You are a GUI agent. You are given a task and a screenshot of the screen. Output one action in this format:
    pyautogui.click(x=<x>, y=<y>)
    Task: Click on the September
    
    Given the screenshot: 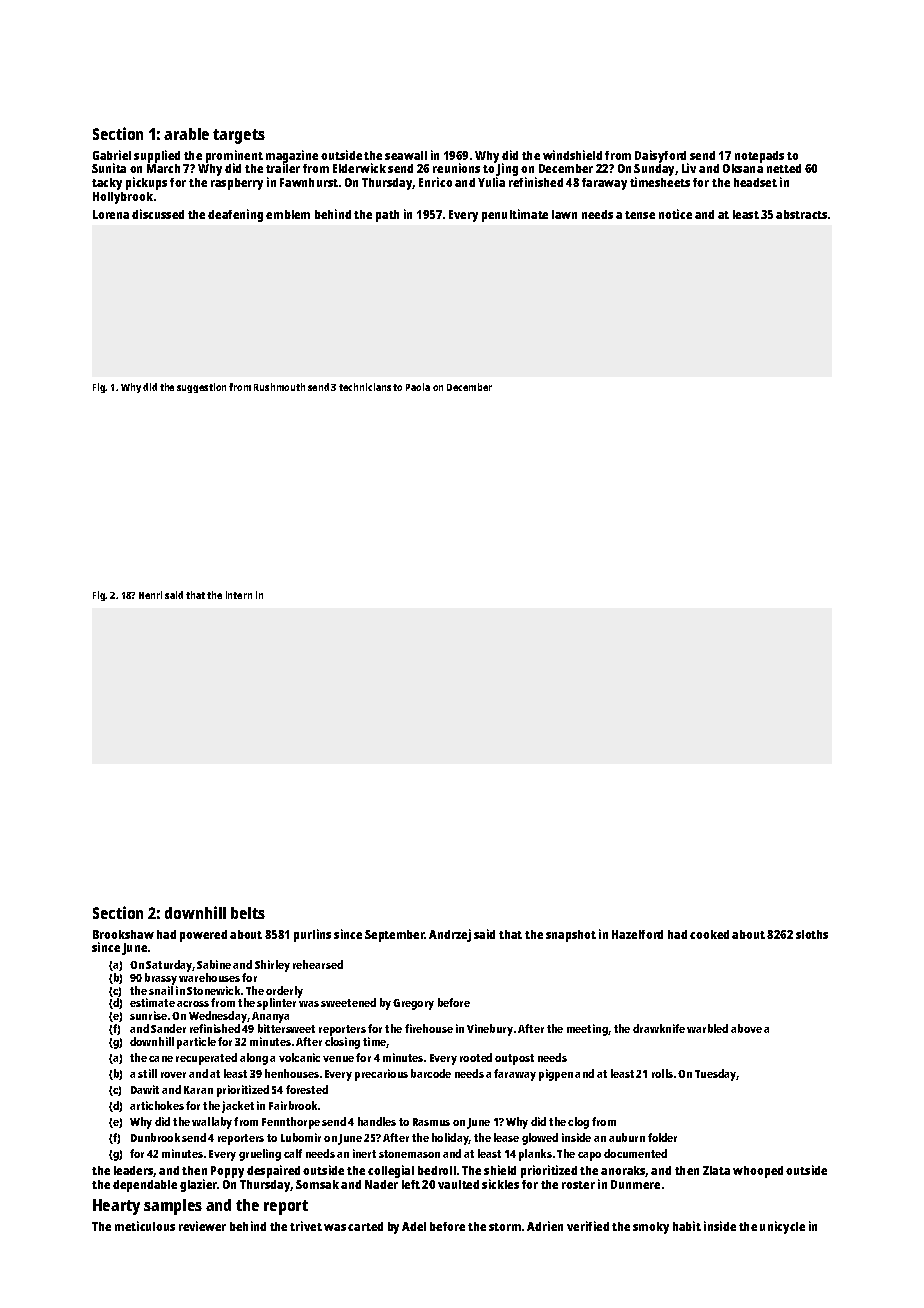 What is the action you would take?
    pyautogui.click(x=395, y=936)
